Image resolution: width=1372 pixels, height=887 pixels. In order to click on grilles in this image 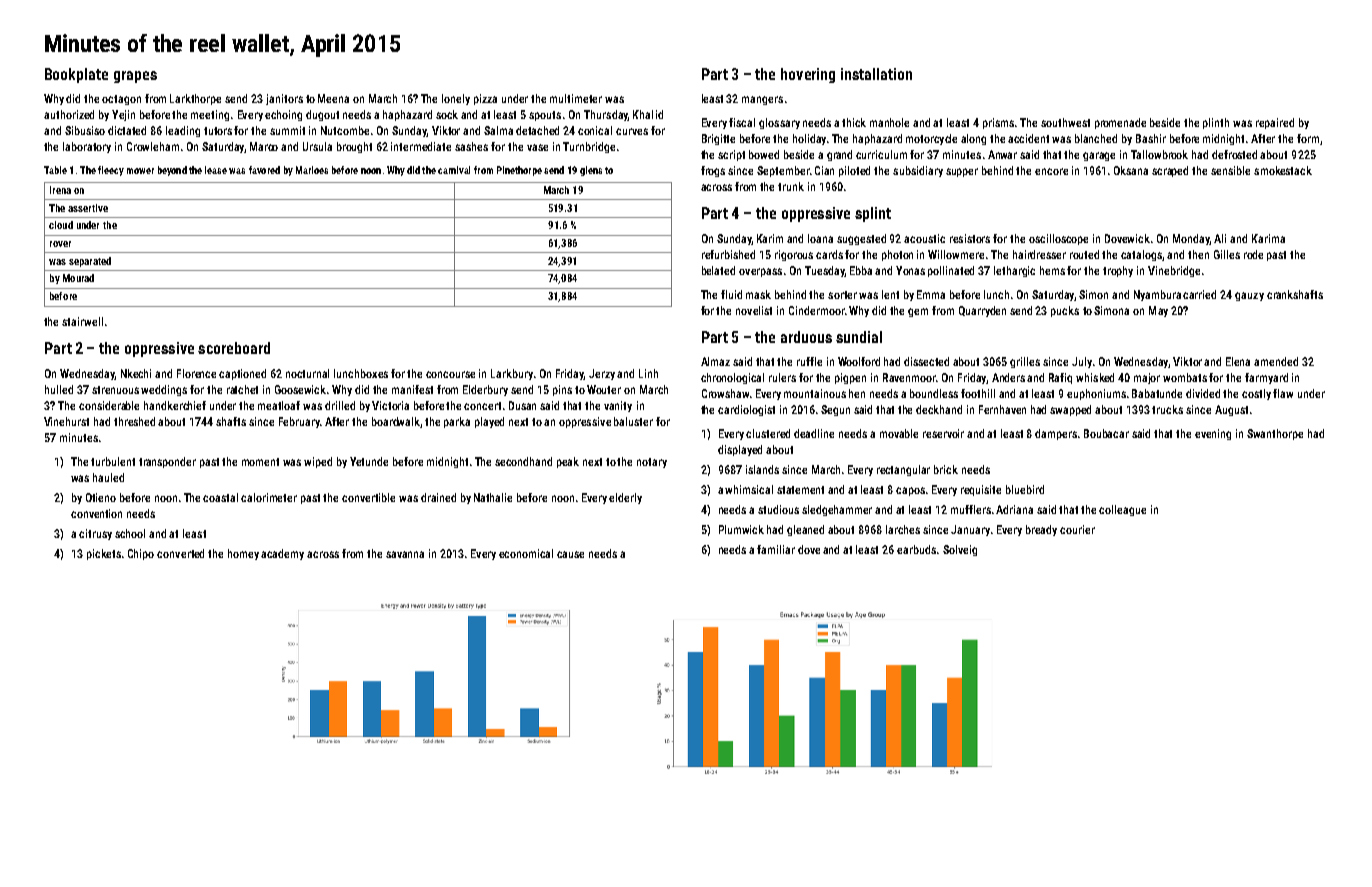, I will do `click(1025, 362)`.
